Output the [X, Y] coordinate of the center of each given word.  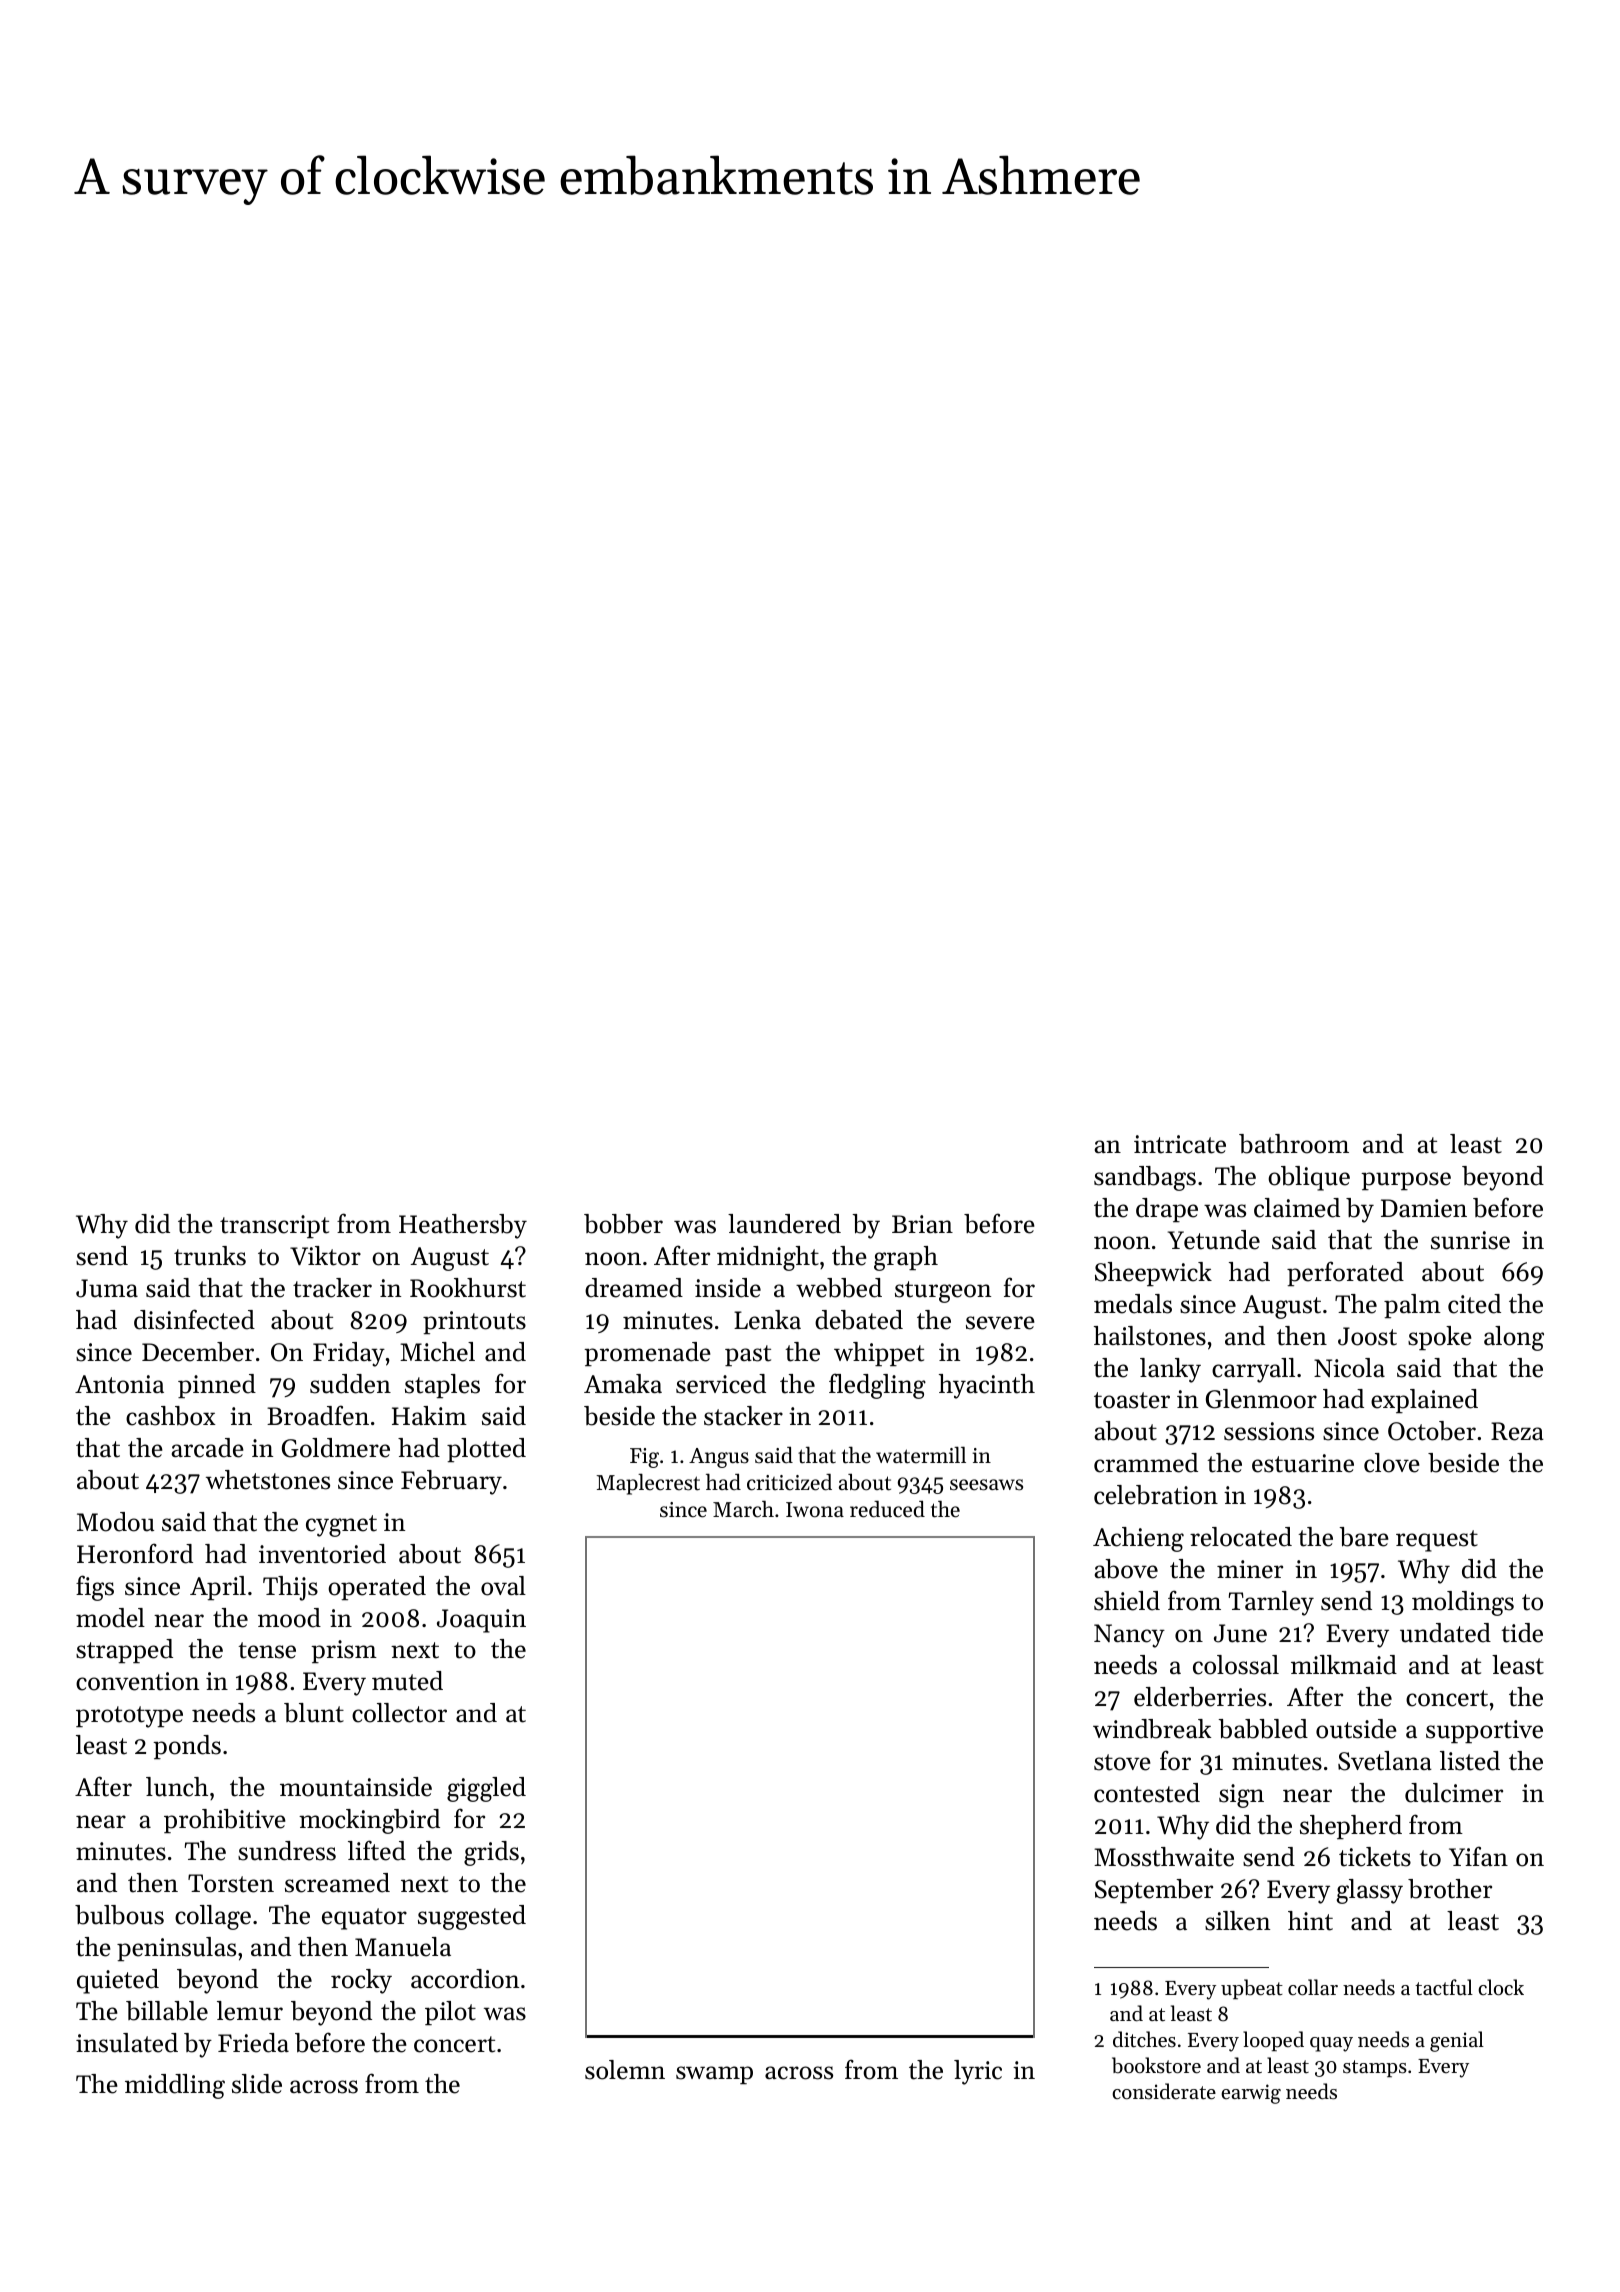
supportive [1484, 1731]
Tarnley [1271, 1603]
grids [491, 1853]
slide [257, 2084]
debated [859, 1320]
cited [1474, 1304]
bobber [623, 1224]
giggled [486, 1789]
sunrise [1470, 1240]
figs [95, 1588]
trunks [210, 1256]
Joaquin [481, 1621]
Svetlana [1385, 1761]
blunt [314, 1713]
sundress [287, 1851]
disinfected [194, 1319]
